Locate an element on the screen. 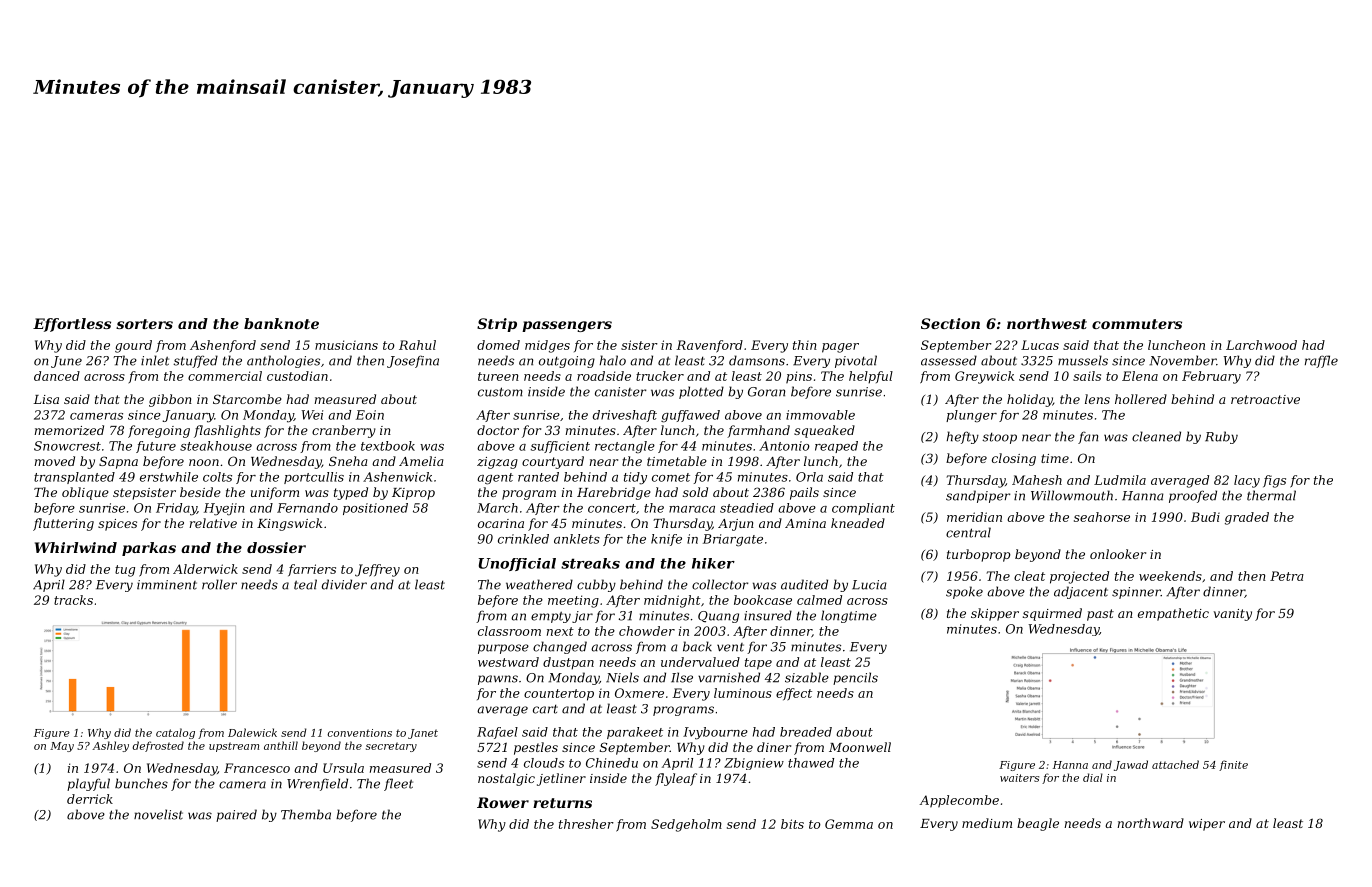  beside is located at coordinates (200, 492).
